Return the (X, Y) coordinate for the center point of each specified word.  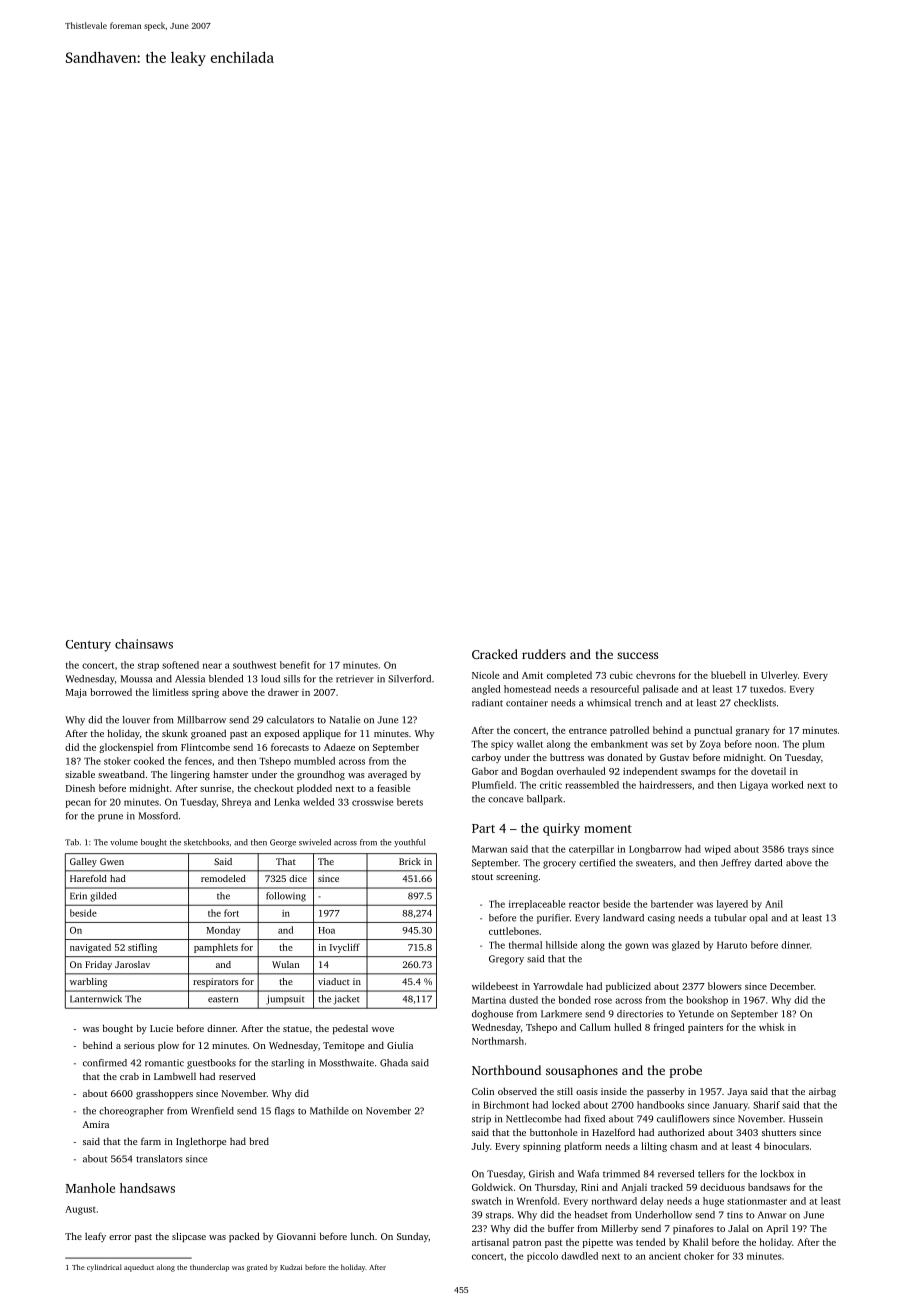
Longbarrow (655, 850)
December (792, 986)
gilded (103, 897)
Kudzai (291, 1267)
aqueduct (139, 1268)
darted (768, 863)
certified (597, 863)
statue (296, 1029)
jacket (347, 1000)
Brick (410, 861)
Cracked (495, 654)
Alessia (190, 679)
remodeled (223, 878)
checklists (755, 703)
